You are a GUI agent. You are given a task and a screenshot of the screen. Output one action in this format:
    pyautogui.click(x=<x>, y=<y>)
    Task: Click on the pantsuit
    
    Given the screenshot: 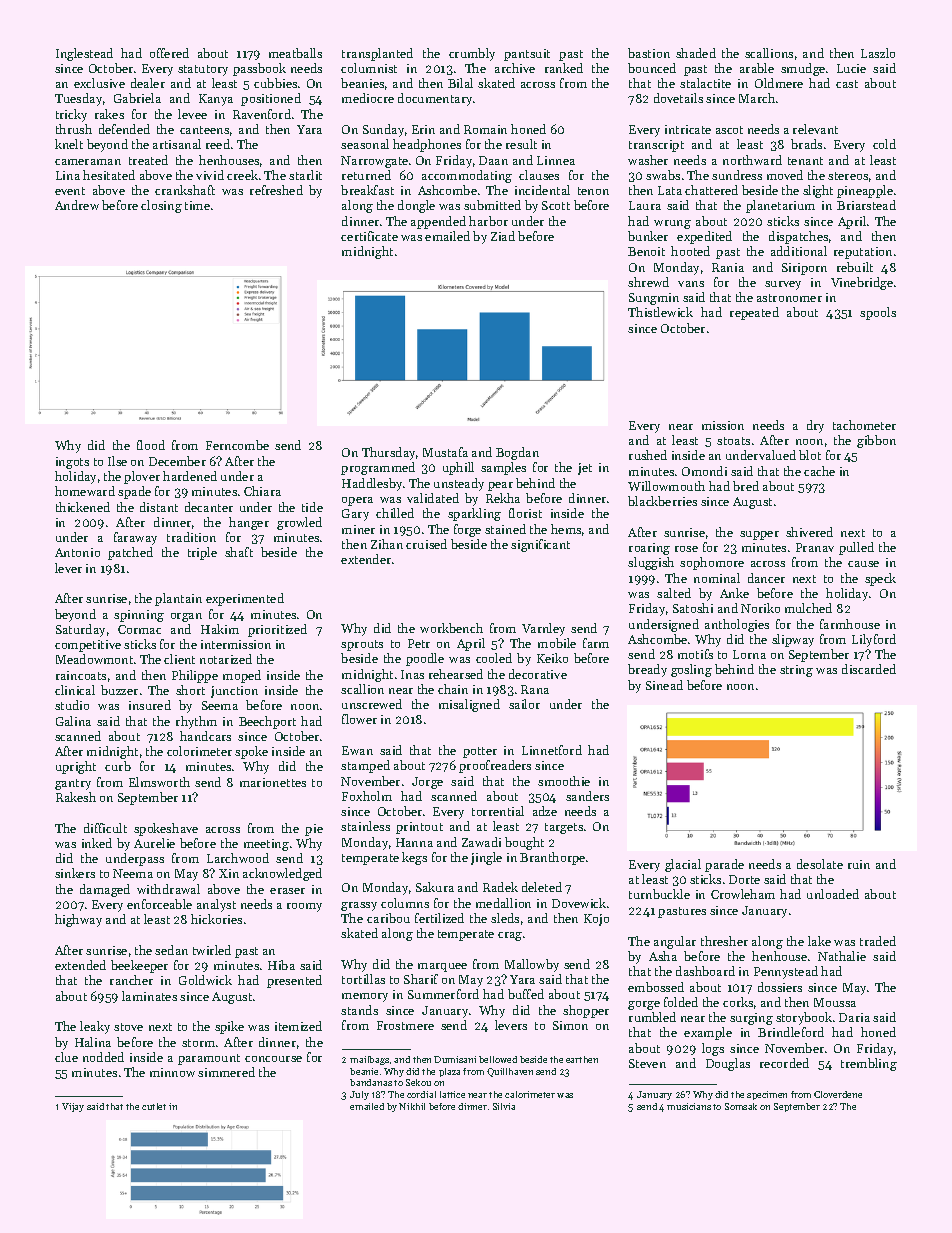 What is the action you would take?
    pyautogui.click(x=527, y=55)
